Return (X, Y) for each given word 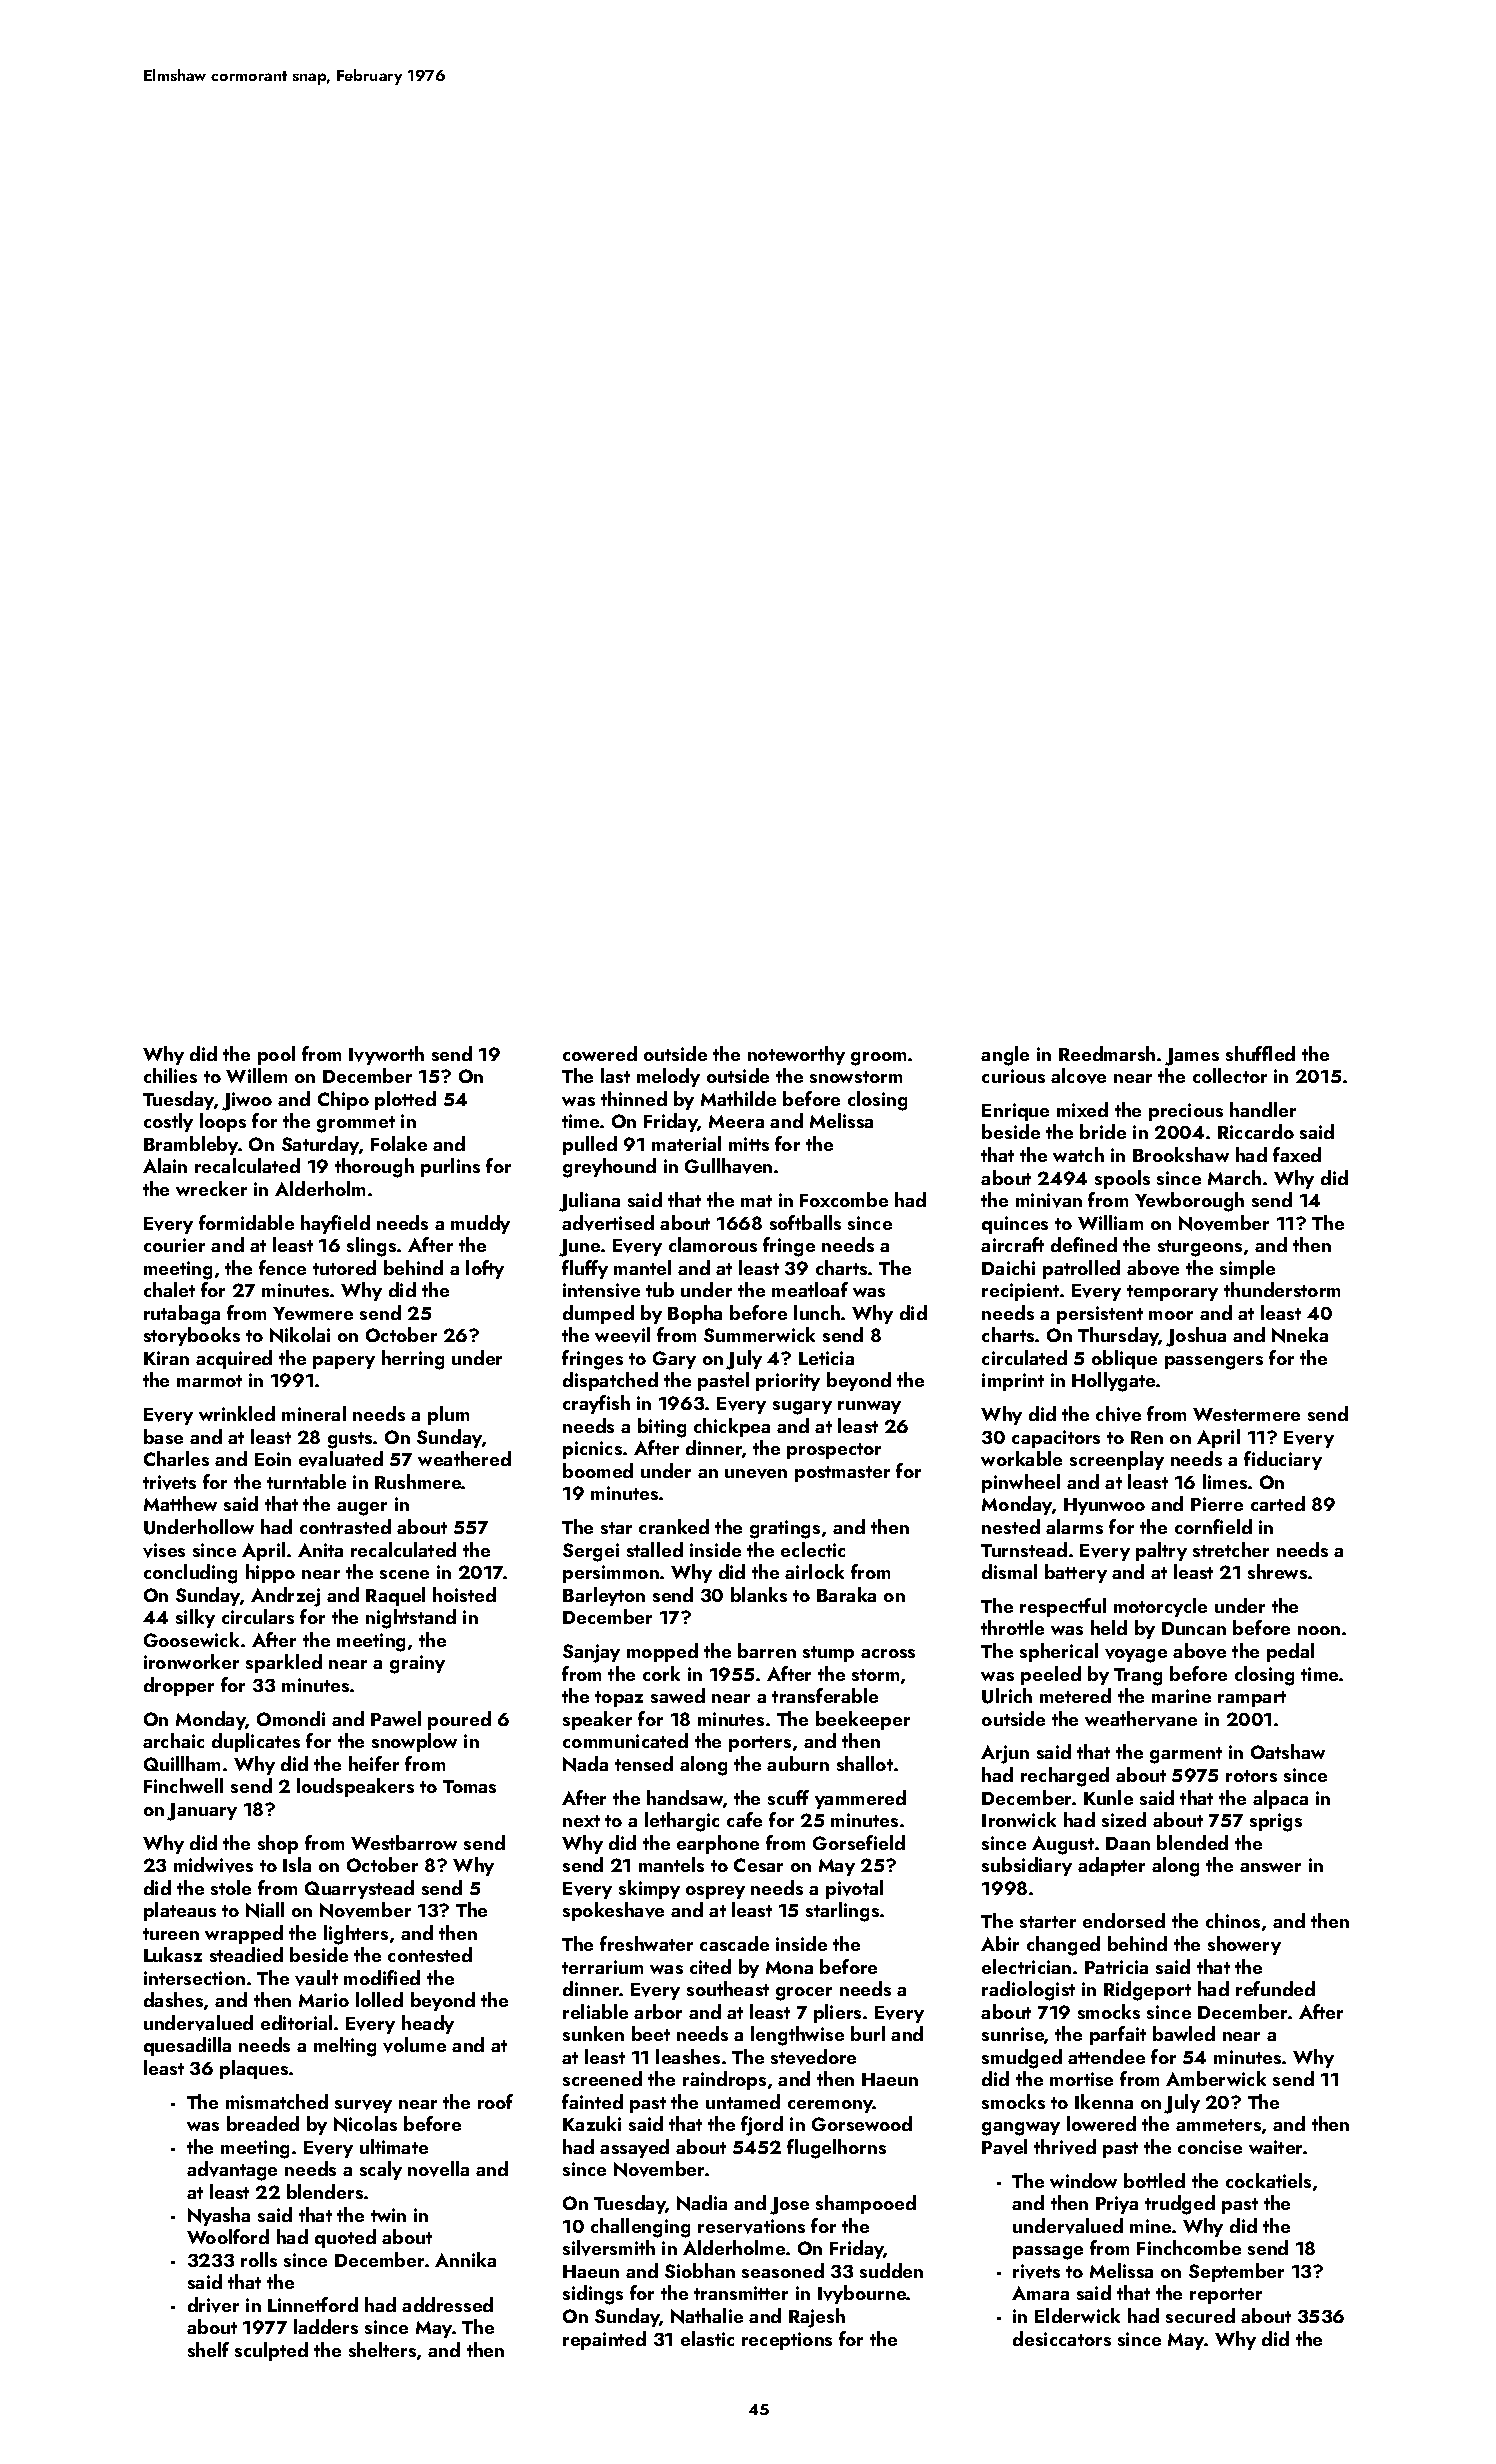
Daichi (1008, 1267)
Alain (165, 1165)
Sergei (591, 1552)
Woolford (228, 2236)
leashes (688, 2056)
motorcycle (1160, 1607)
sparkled (284, 1663)
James (1192, 1057)
